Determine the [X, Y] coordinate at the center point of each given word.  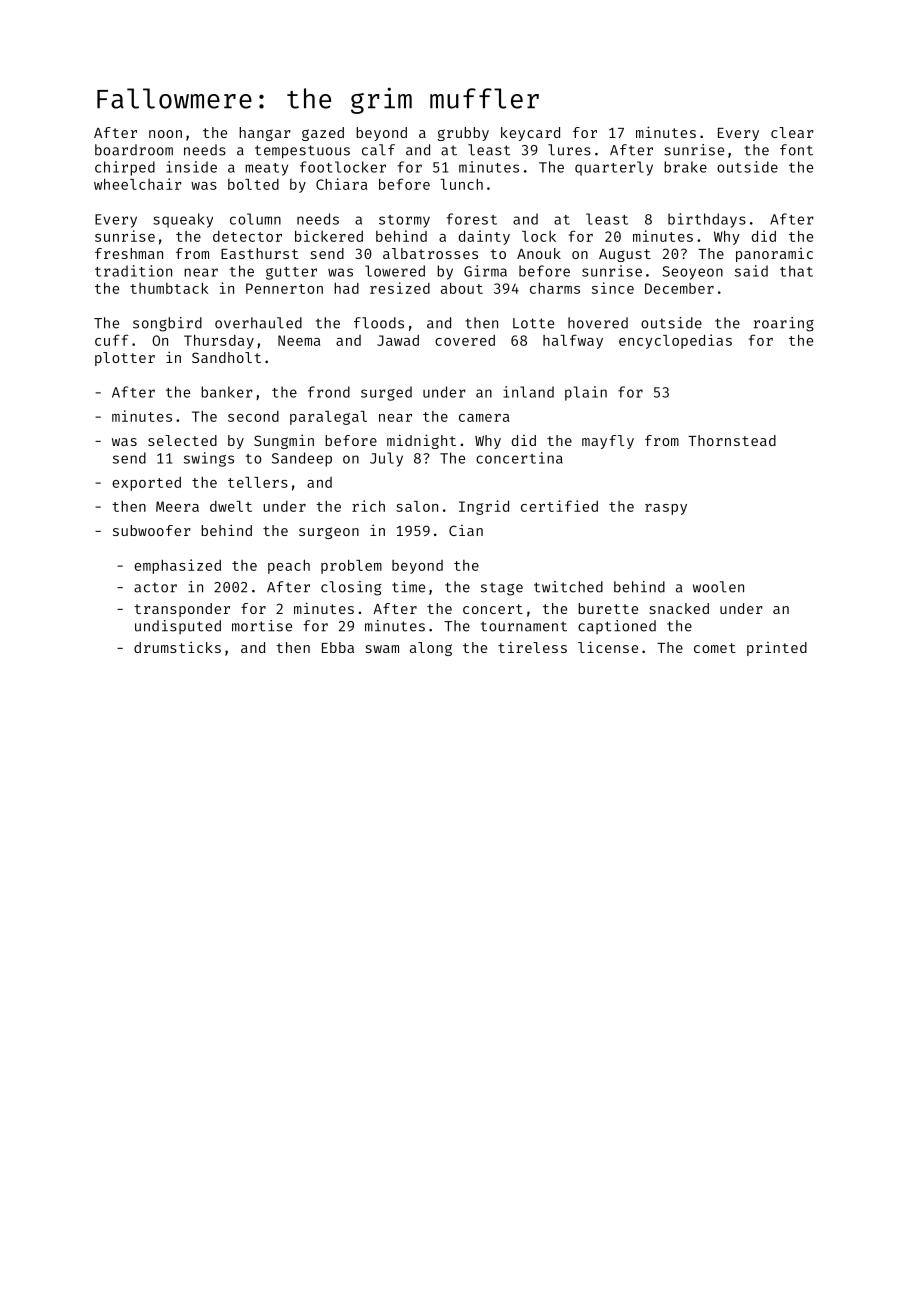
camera [484, 418]
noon [165, 134]
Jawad [398, 340]
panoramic [774, 255]
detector [247, 236]
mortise [262, 626]
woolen [718, 587]
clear [792, 132]
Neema [299, 340]
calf [378, 150]
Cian [466, 530]
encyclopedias [675, 341]
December [679, 288]
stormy [404, 221]
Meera [177, 506]
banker [227, 392]
